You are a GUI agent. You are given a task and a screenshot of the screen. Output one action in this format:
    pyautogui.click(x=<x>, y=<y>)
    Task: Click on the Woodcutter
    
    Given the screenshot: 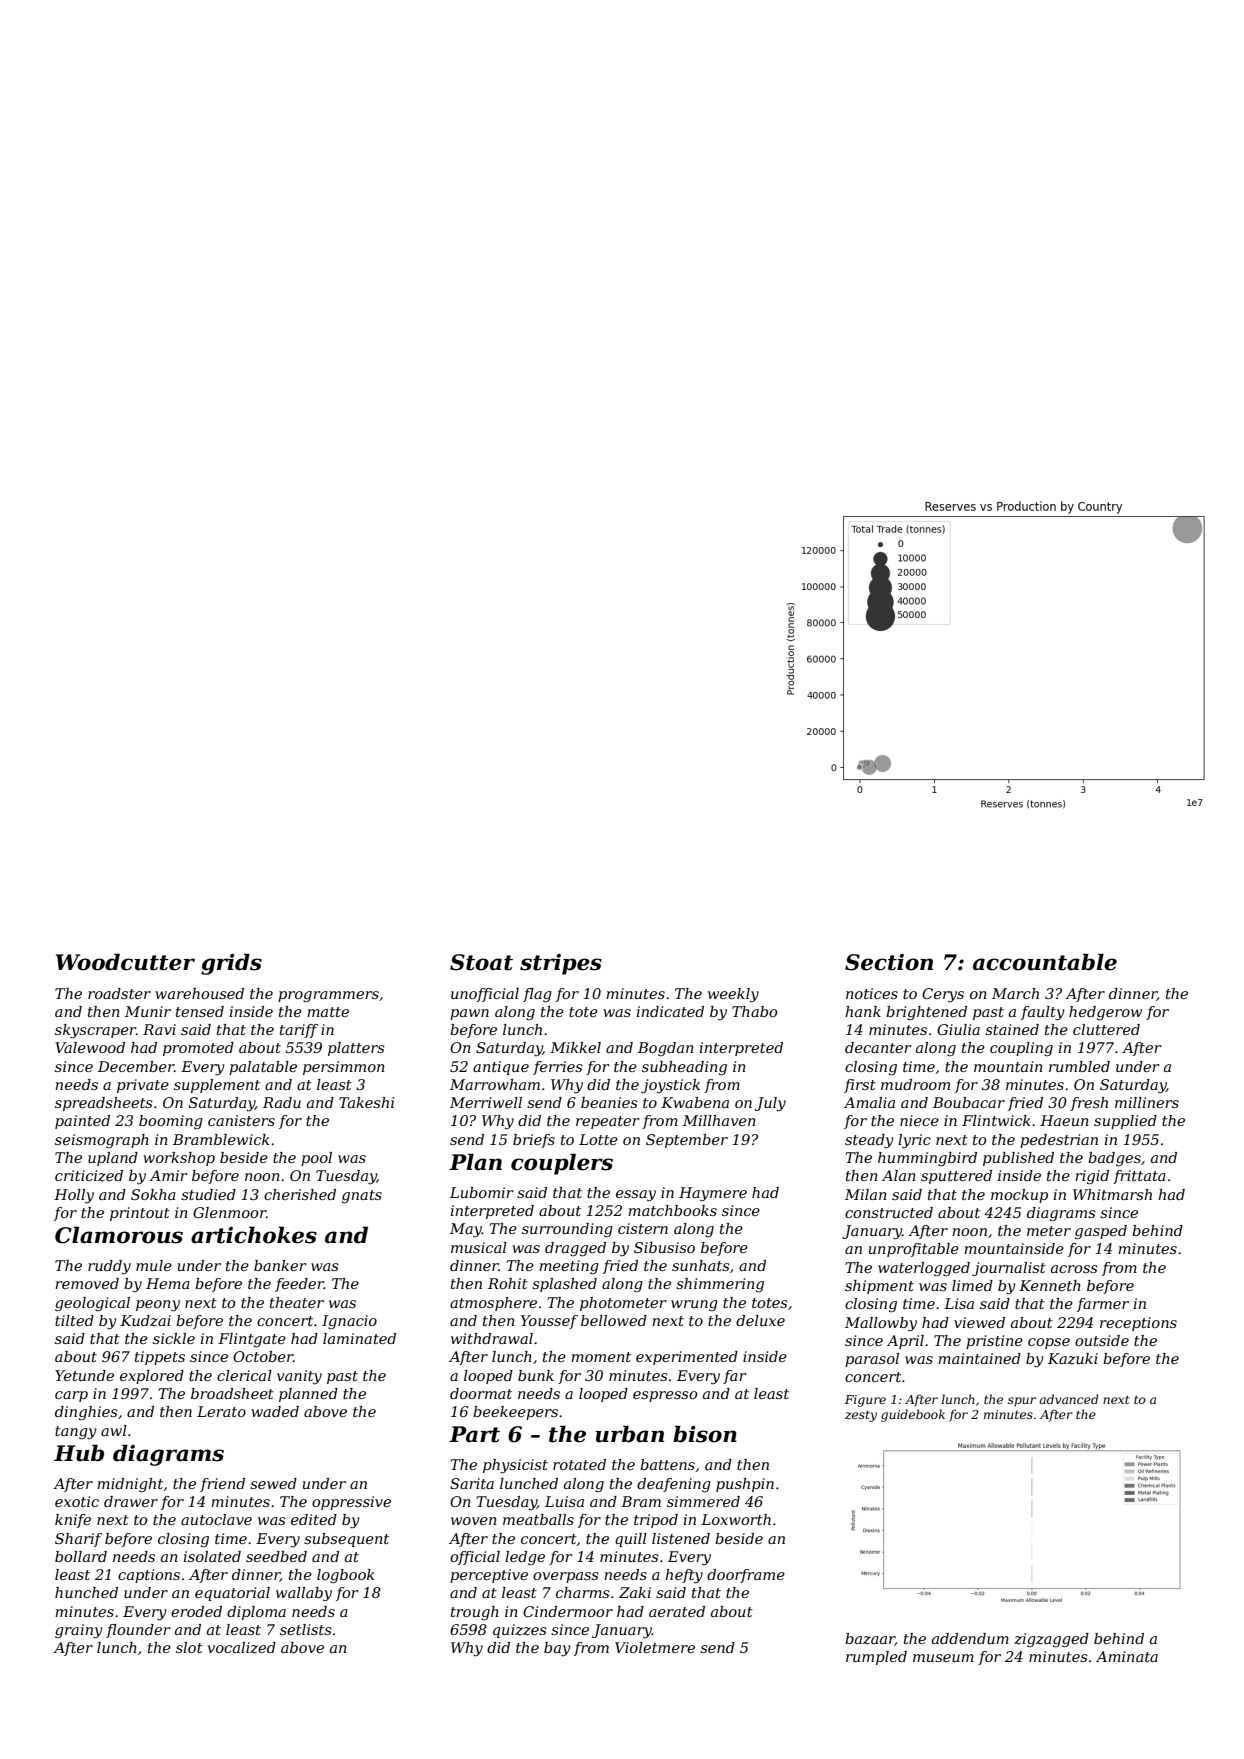 What is the action you would take?
    pyautogui.click(x=125, y=962)
